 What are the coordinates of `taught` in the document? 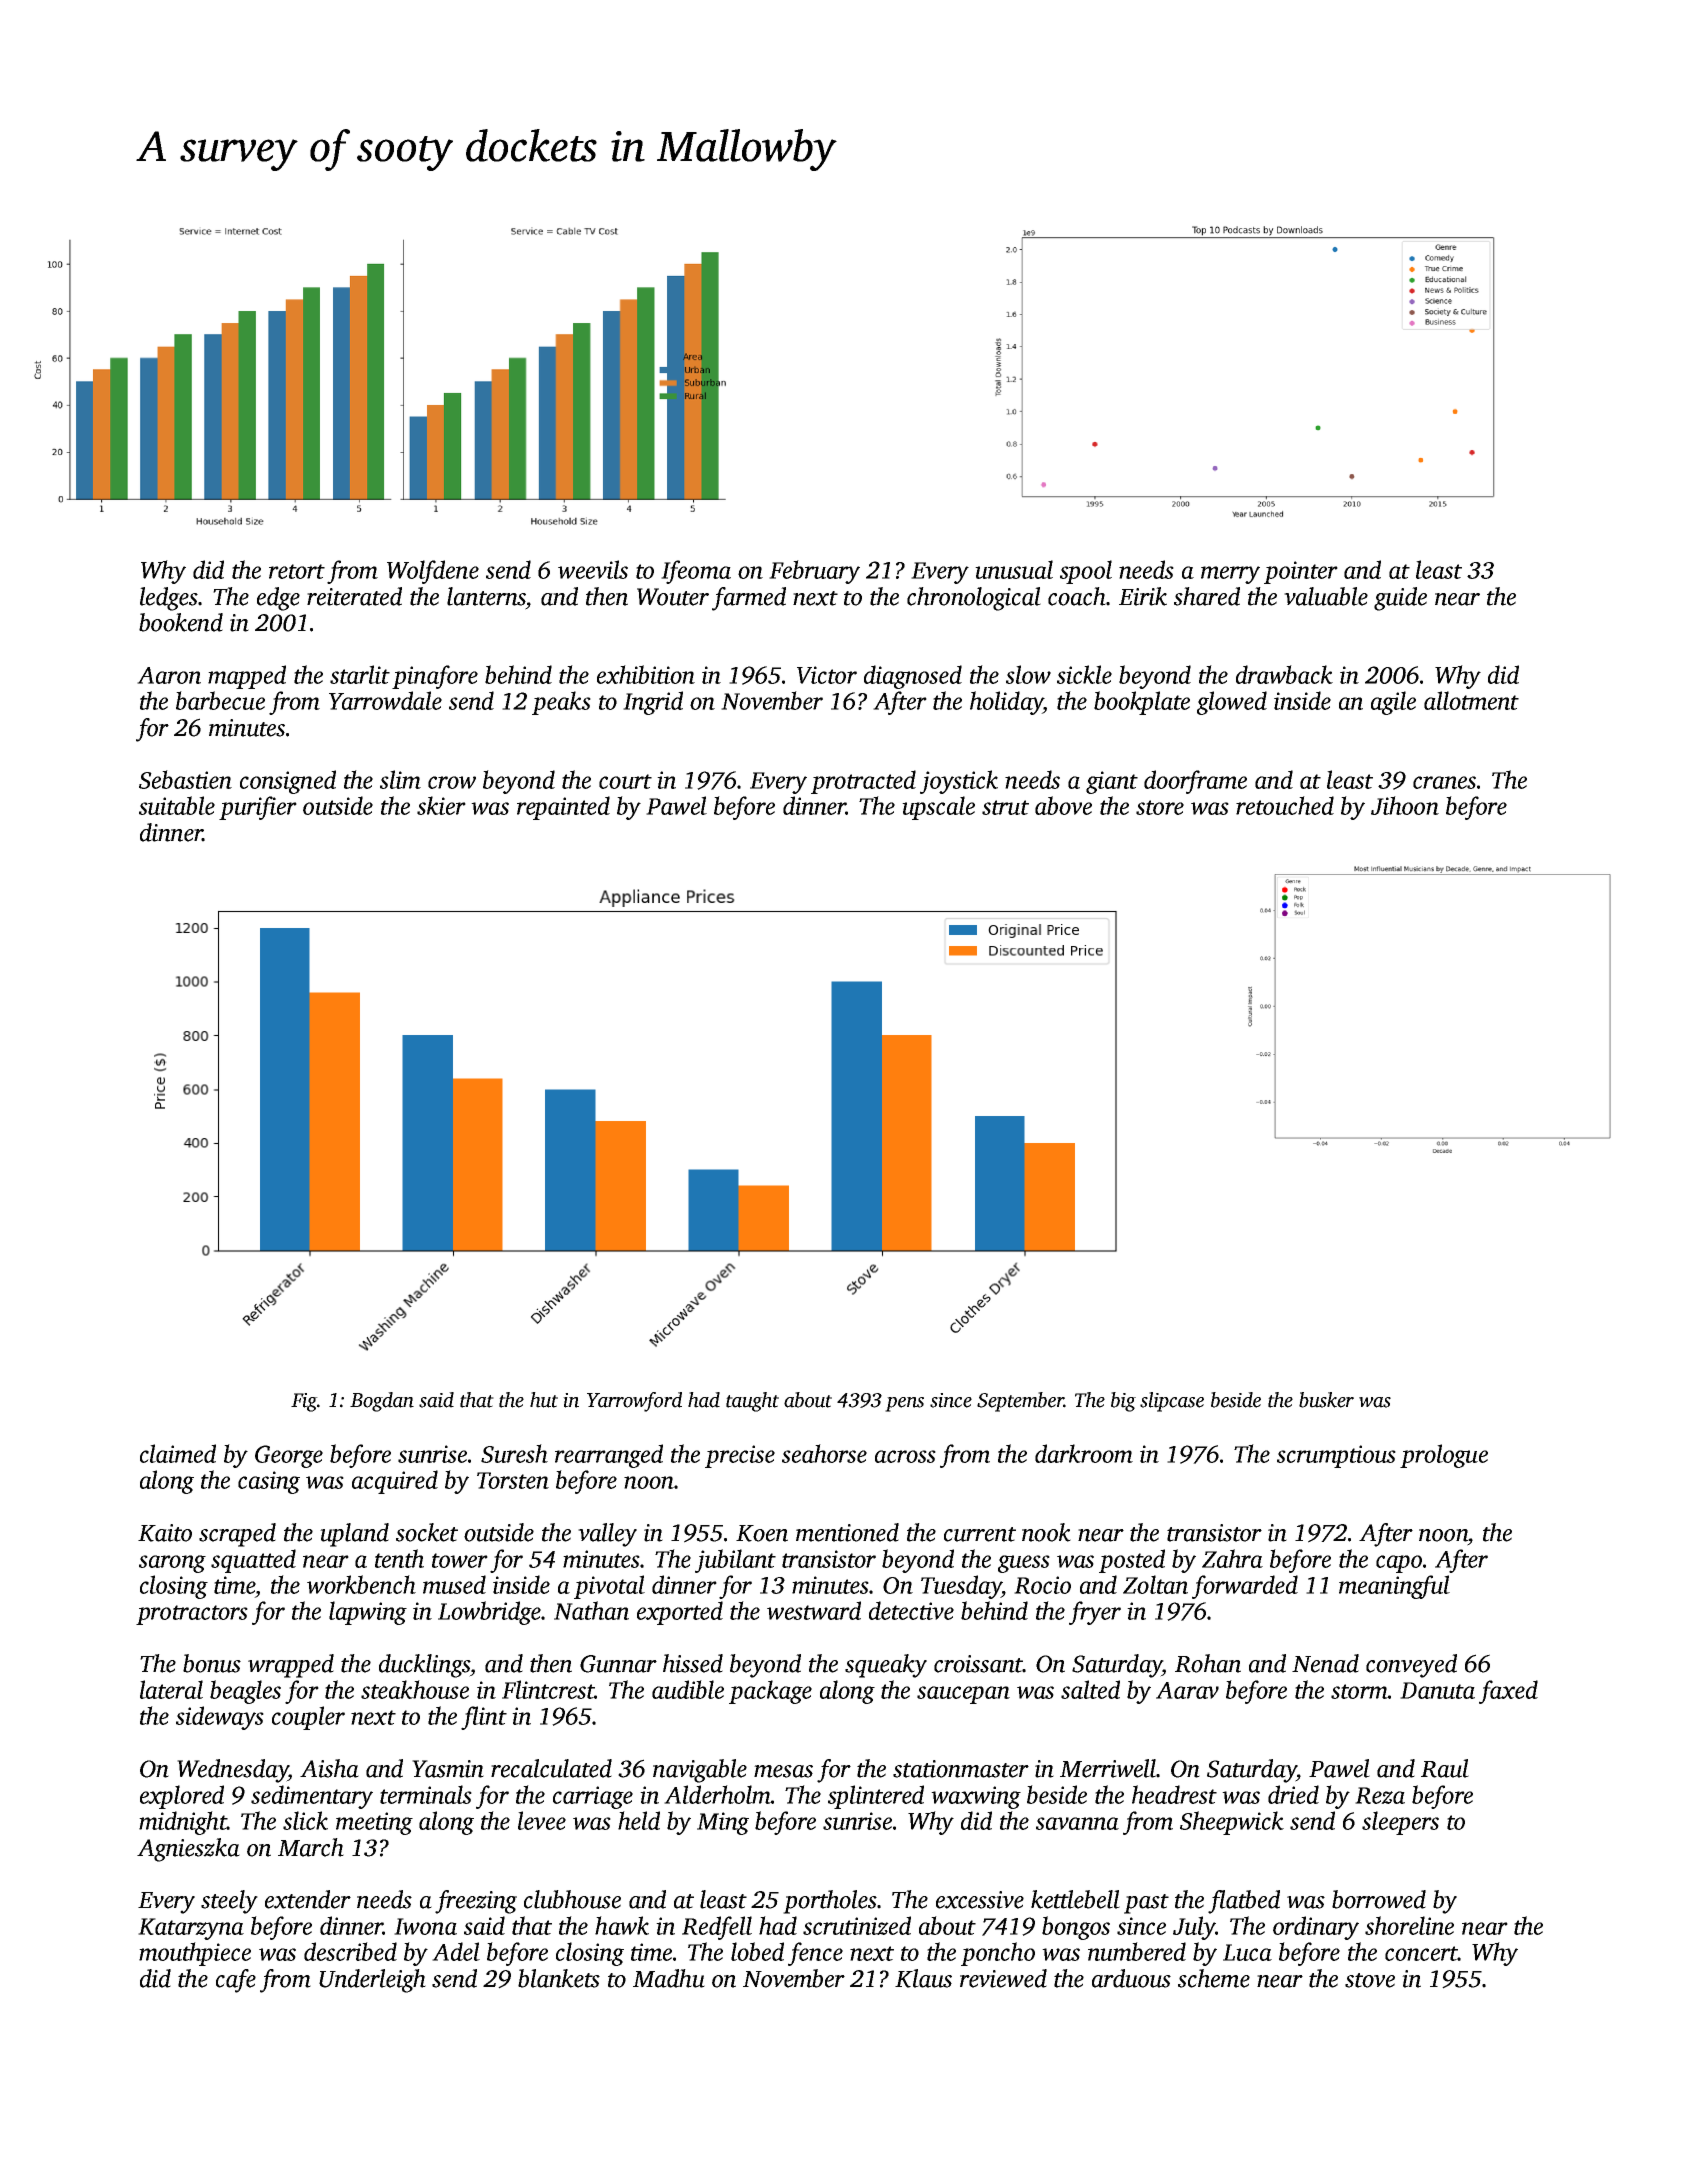 It's located at (752, 1402).
